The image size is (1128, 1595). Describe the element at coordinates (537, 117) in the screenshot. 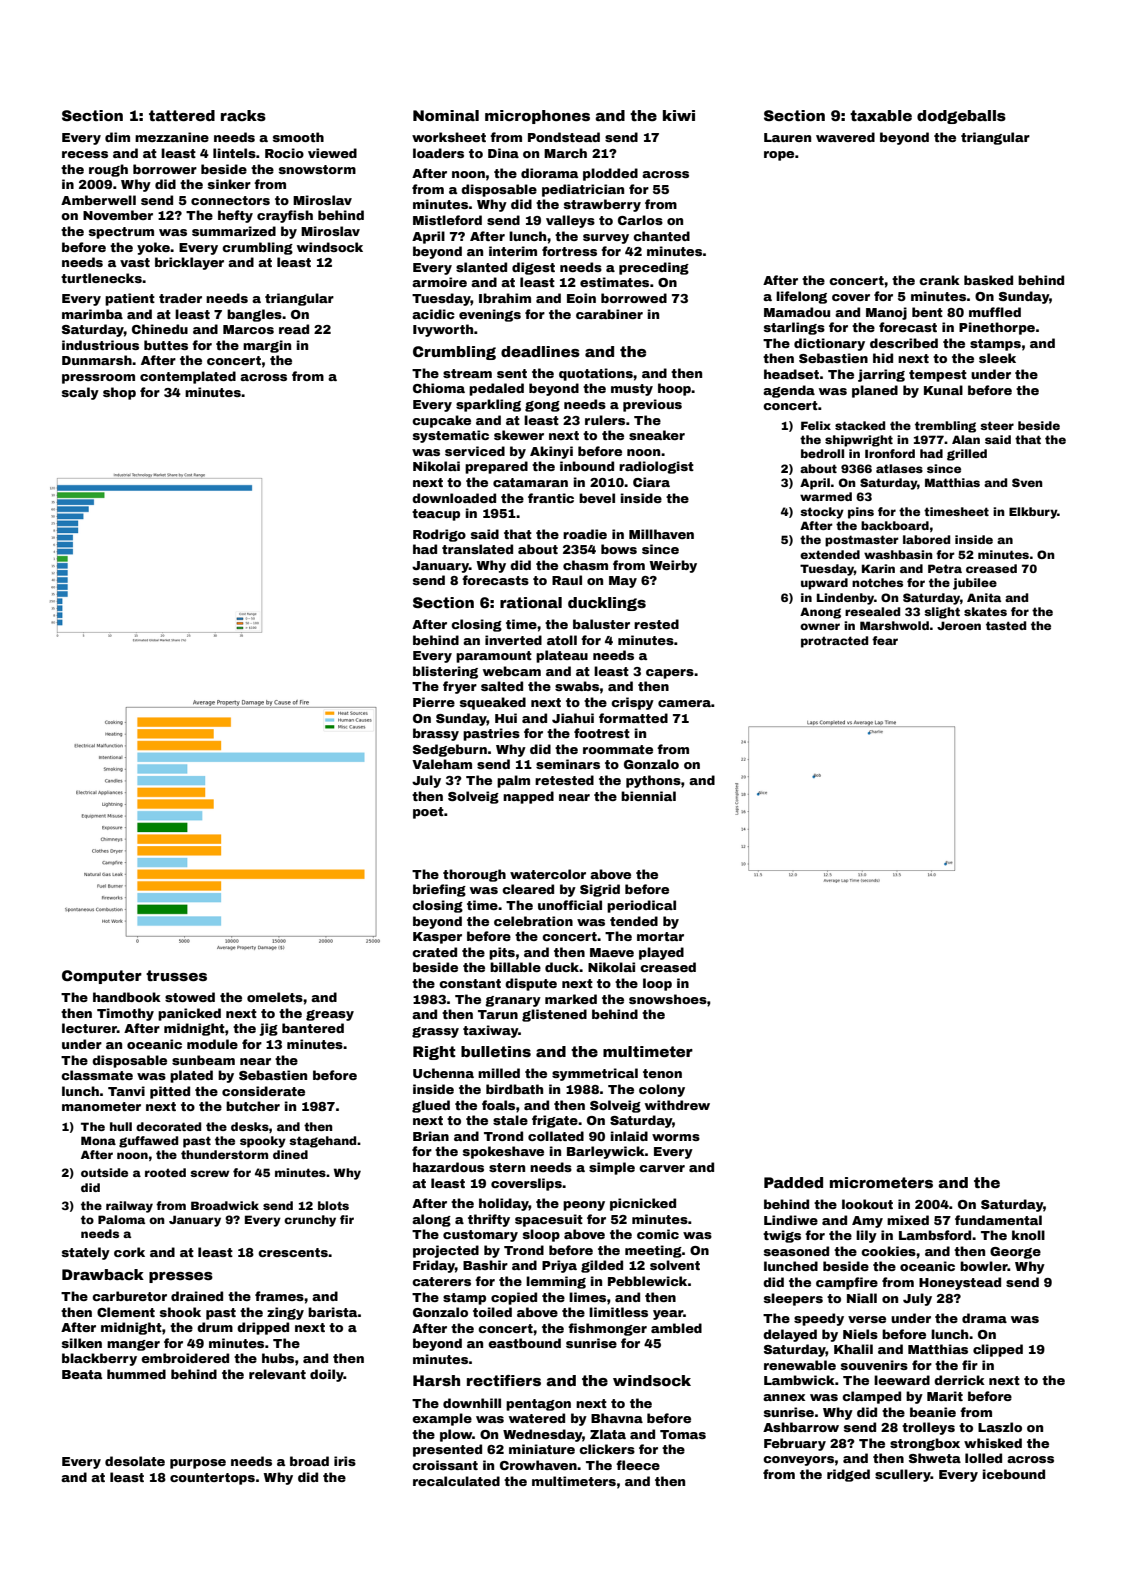

I see `microphones` at that location.
